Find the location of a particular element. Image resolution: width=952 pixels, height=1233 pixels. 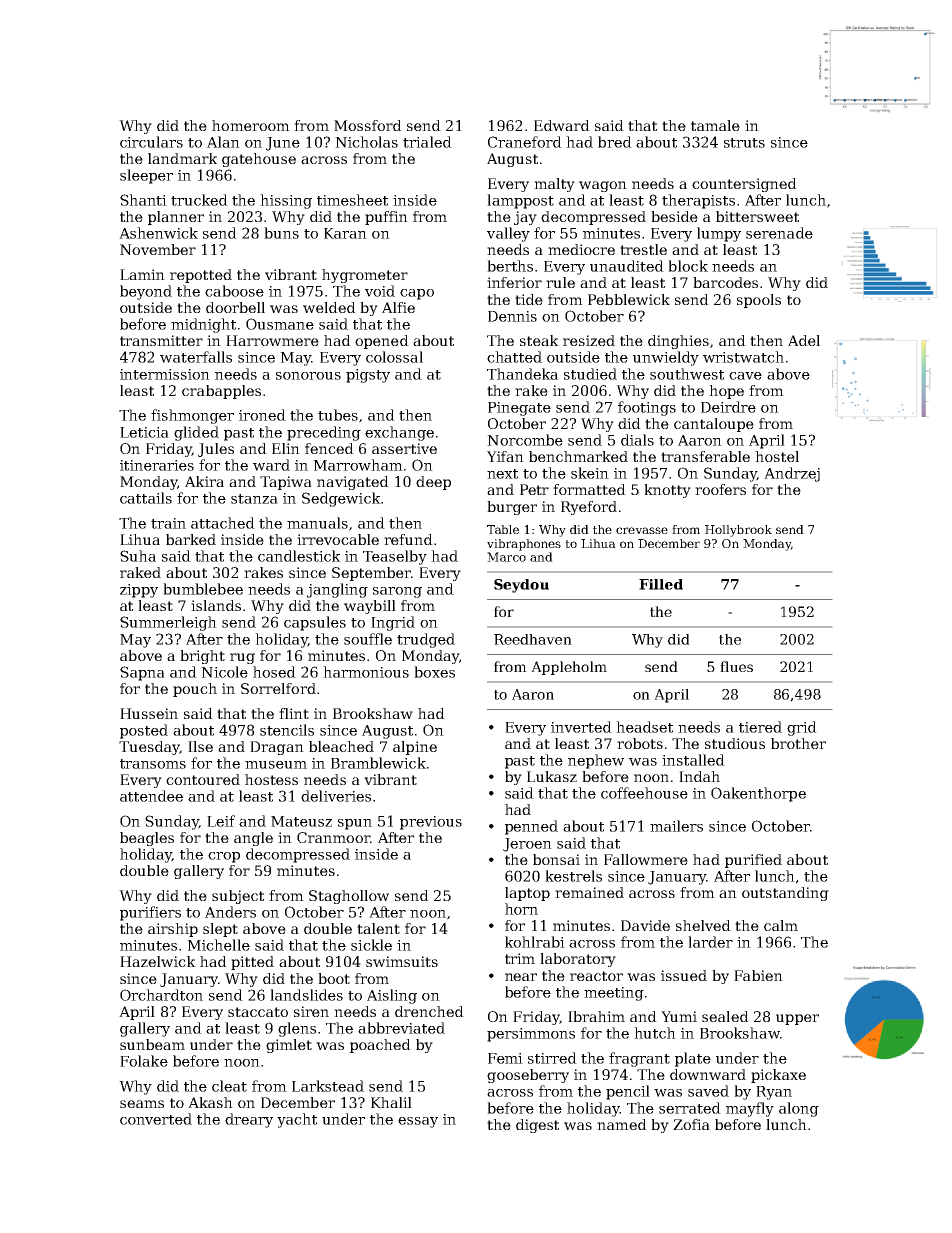

brother is located at coordinates (798, 743).
